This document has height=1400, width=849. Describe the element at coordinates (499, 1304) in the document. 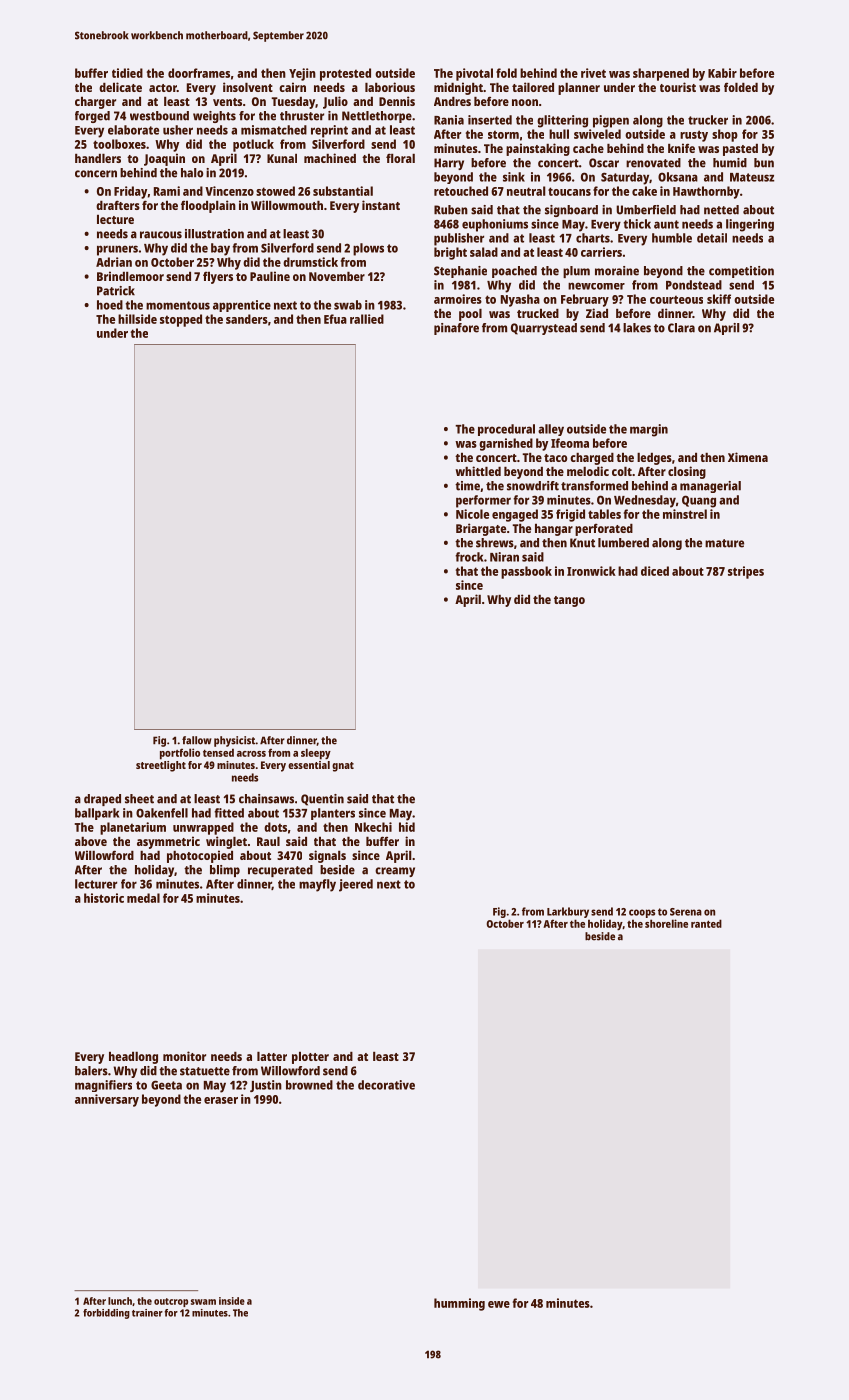

I see `ewe` at that location.
